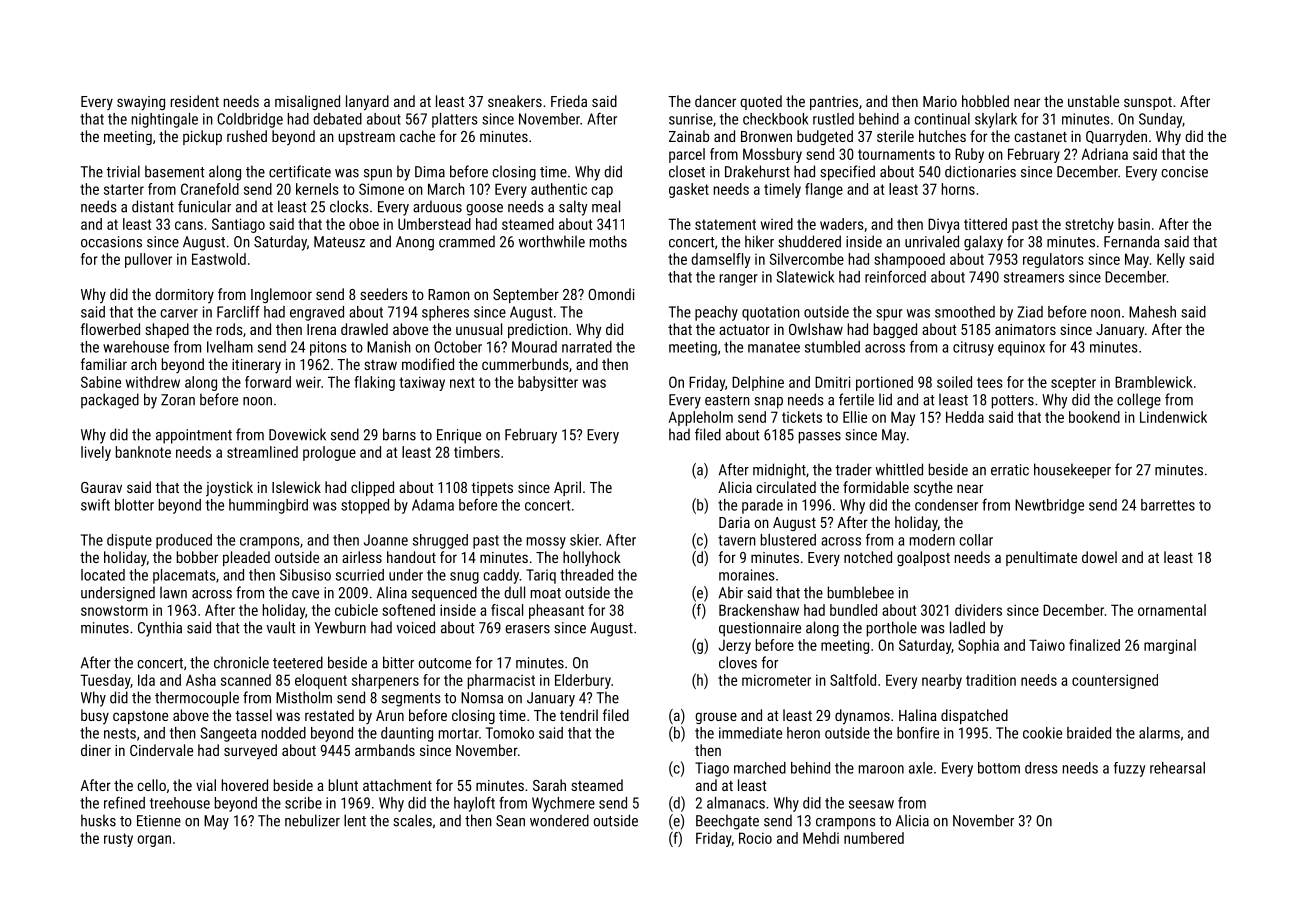 This screenshot has width=1308, height=924. Describe the element at coordinates (1094, 645) in the screenshot. I see `finalized` at that location.
